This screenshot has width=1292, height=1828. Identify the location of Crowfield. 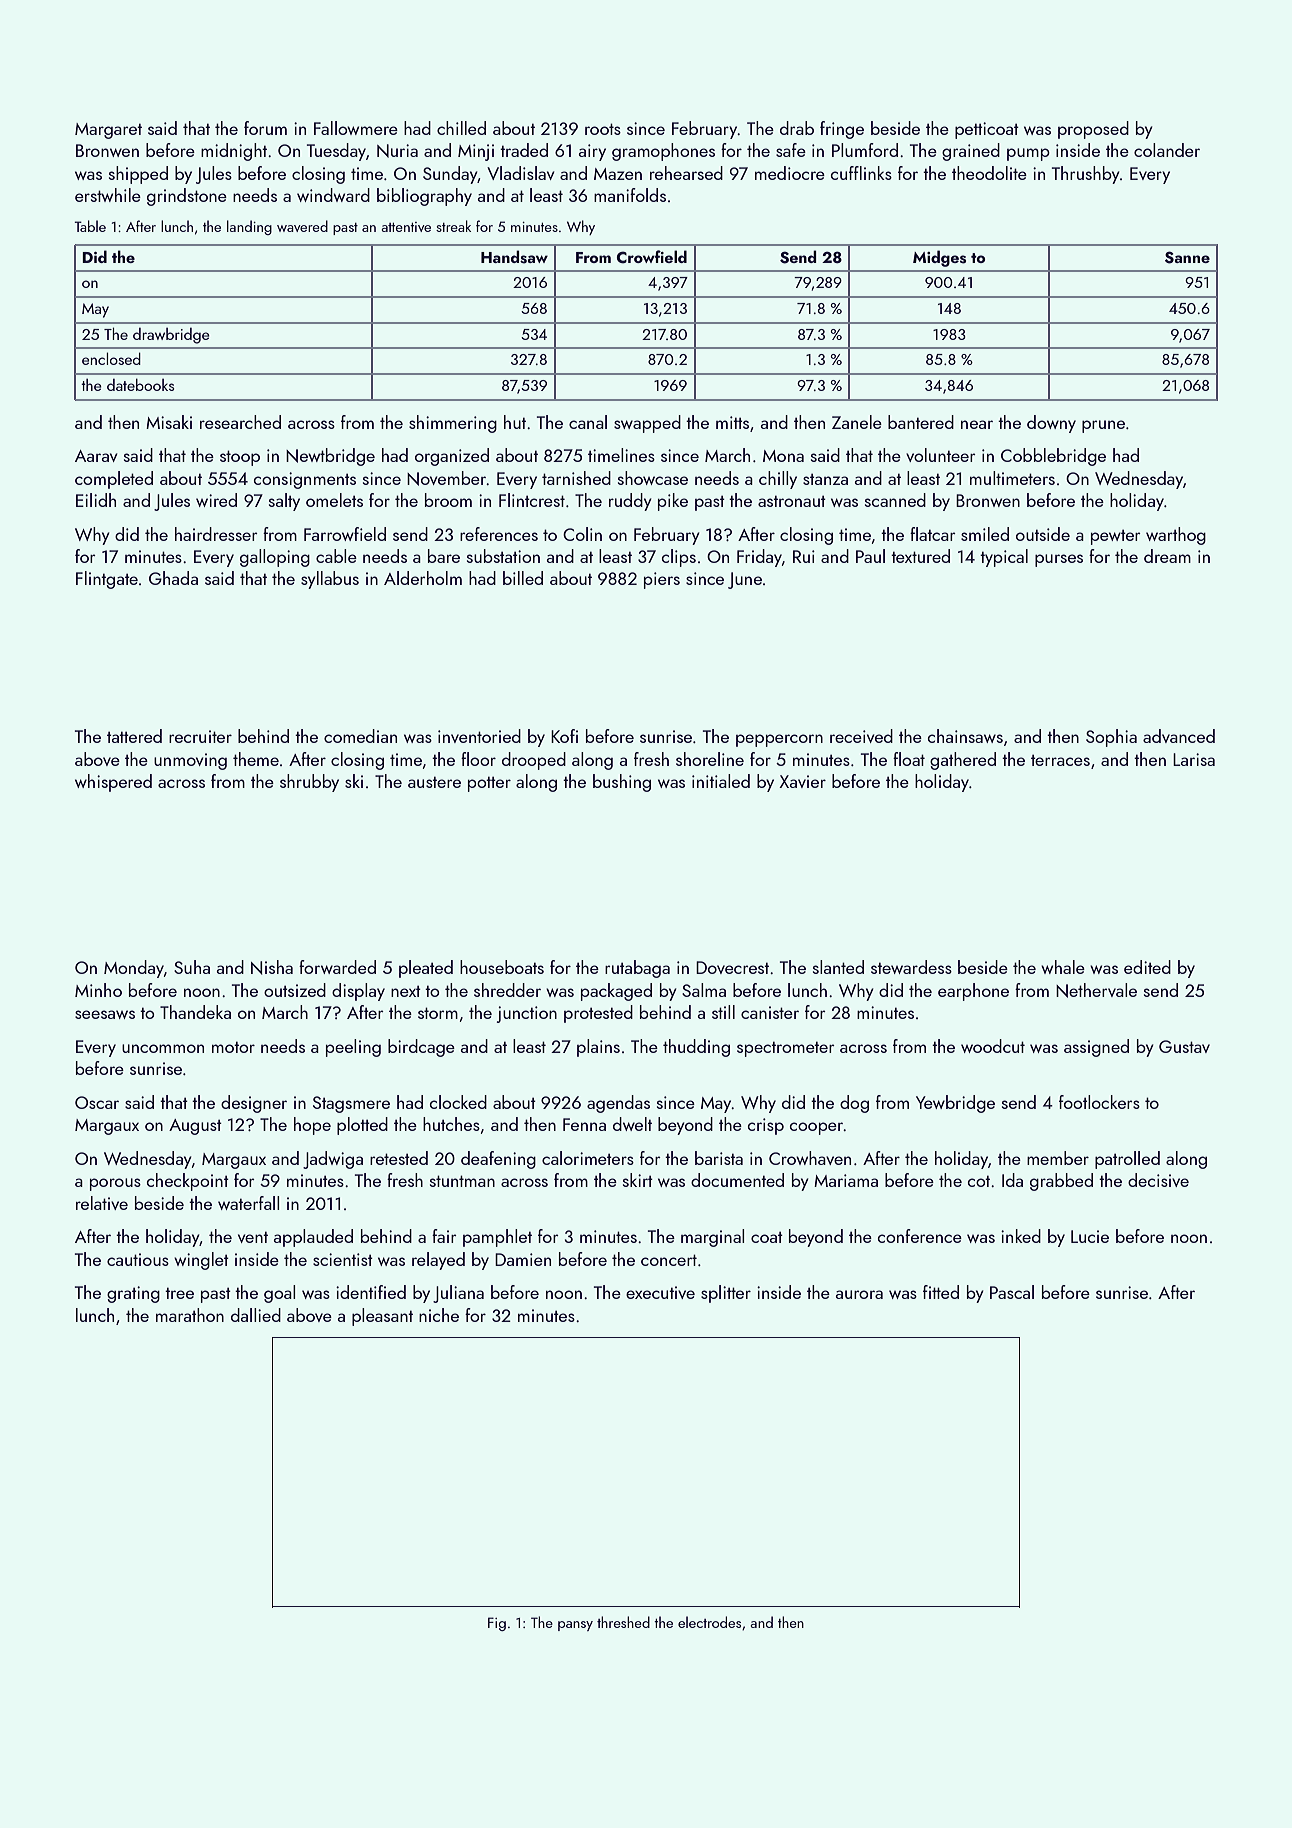
(652, 256).
